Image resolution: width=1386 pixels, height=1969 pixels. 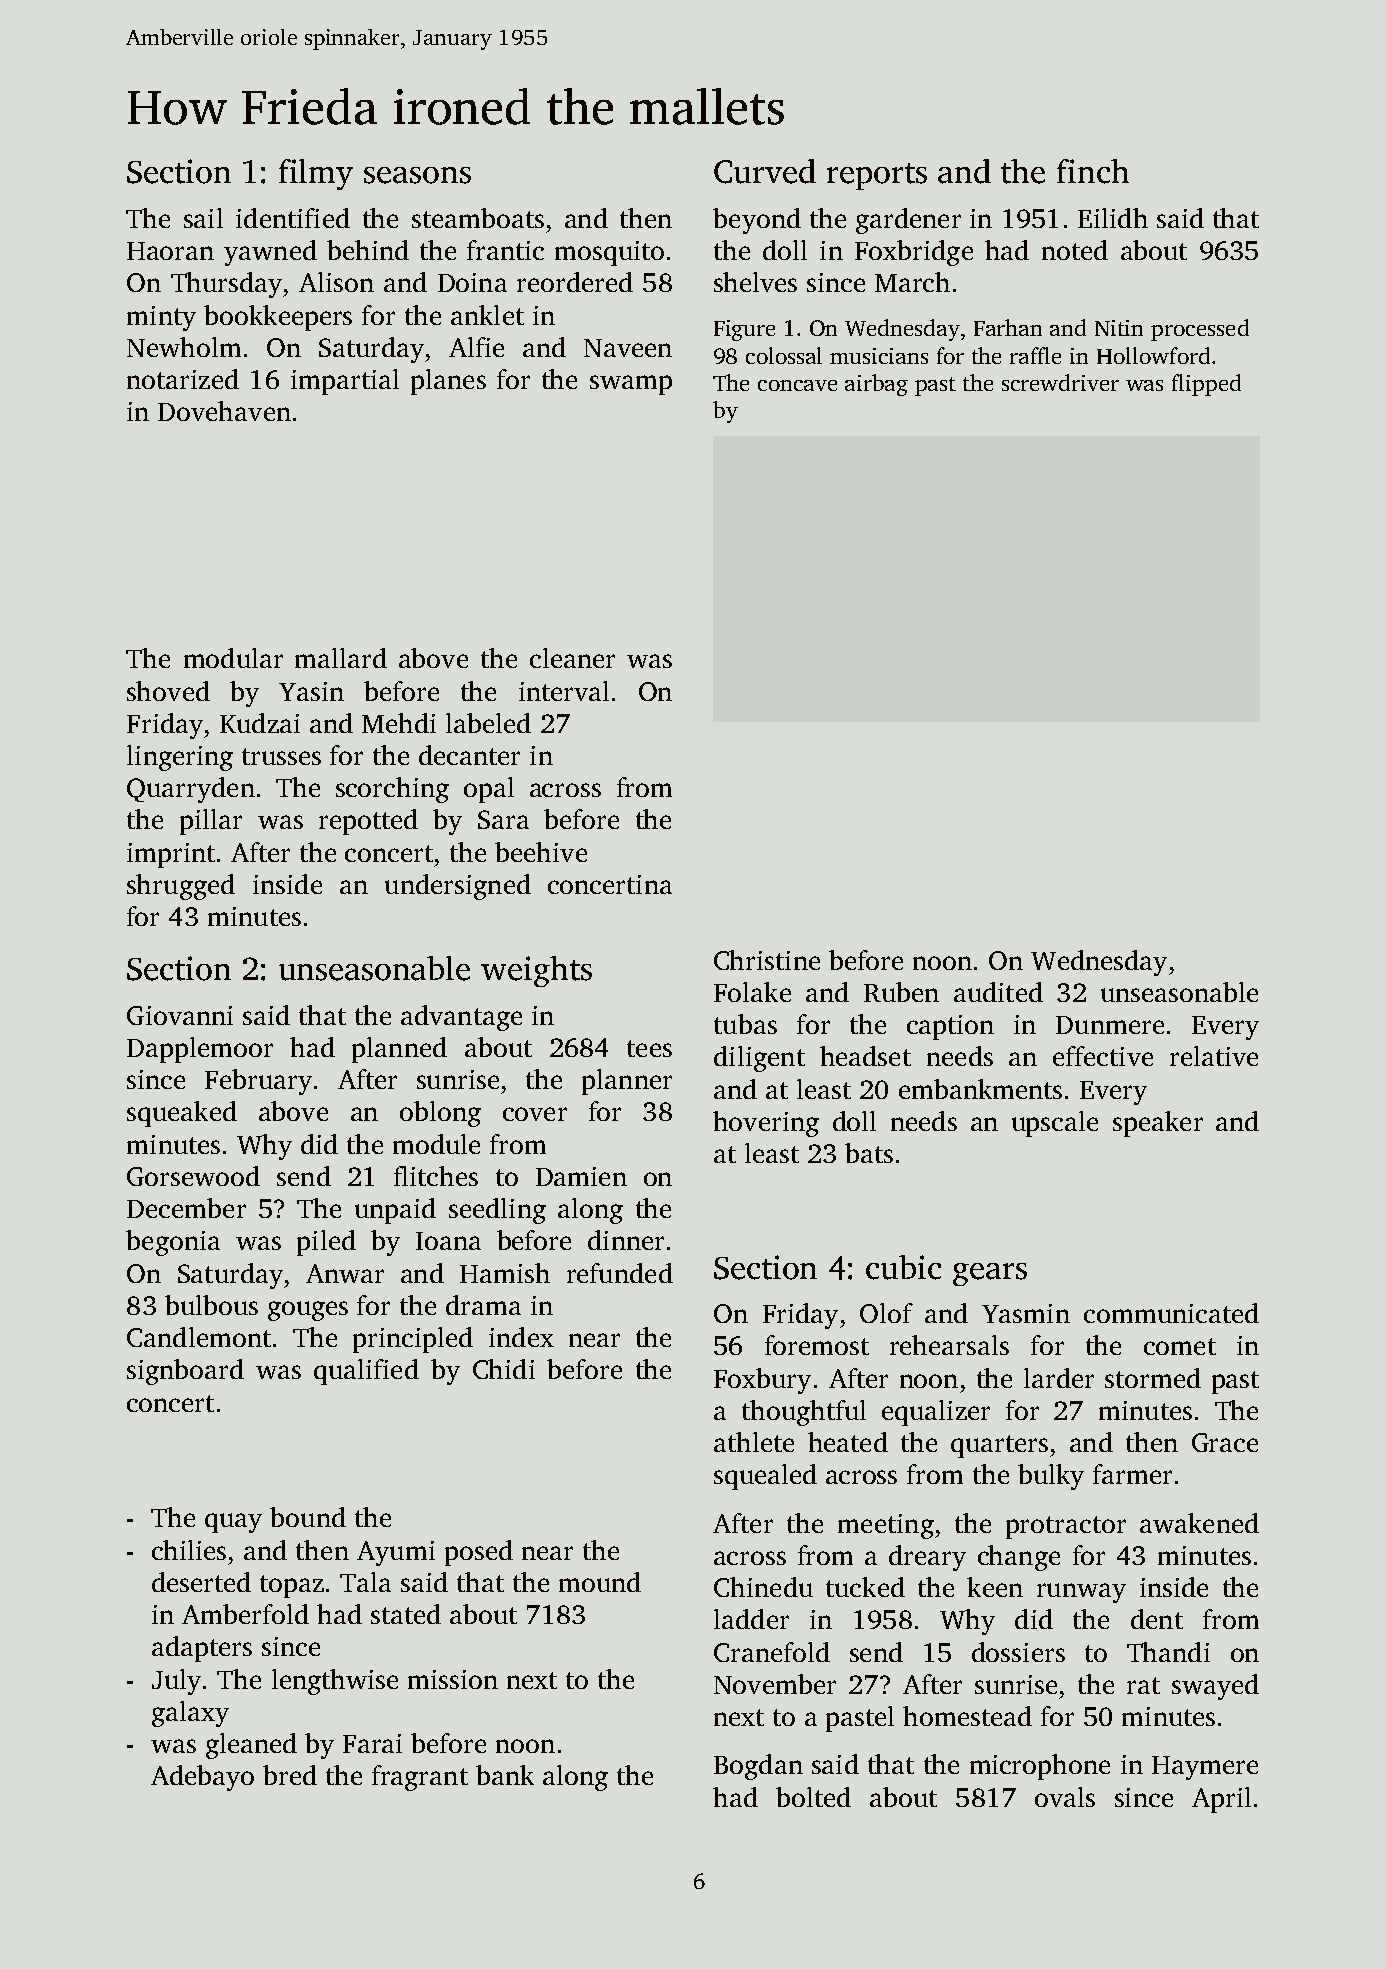 I want to click on cleaner, so click(x=572, y=658).
